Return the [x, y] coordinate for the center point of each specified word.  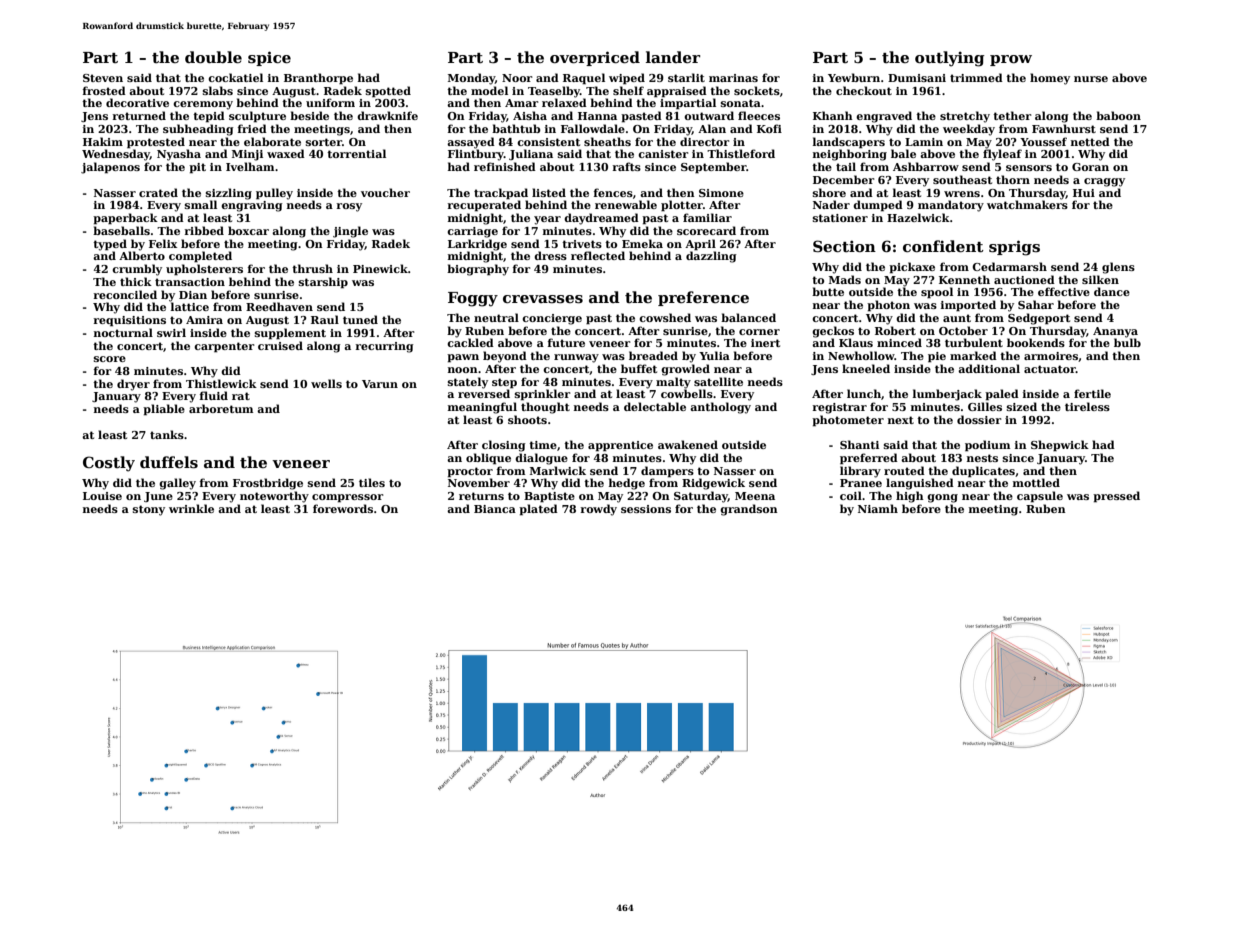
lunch [864, 393]
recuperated [484, 206]
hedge [627, 484]
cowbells [687, 393]
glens [1118, 268]
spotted [388, 92]
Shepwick [1060, 446]
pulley [274, 194]
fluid [214, 395]
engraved [884, 117]
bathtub [516, 128]
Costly [109, 464]
